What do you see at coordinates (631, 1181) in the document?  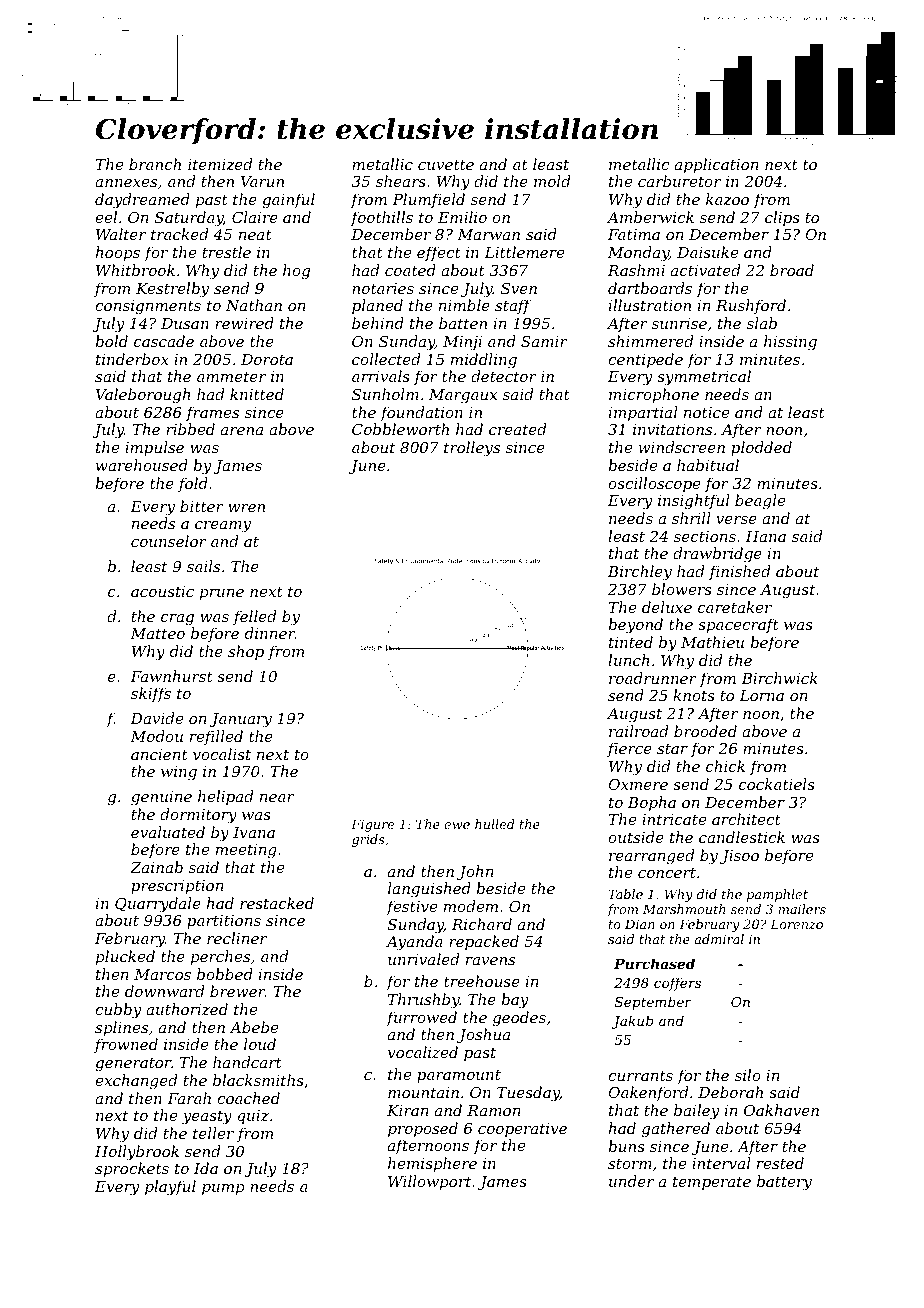 I see `under` at bounding box center [631, 1181].
